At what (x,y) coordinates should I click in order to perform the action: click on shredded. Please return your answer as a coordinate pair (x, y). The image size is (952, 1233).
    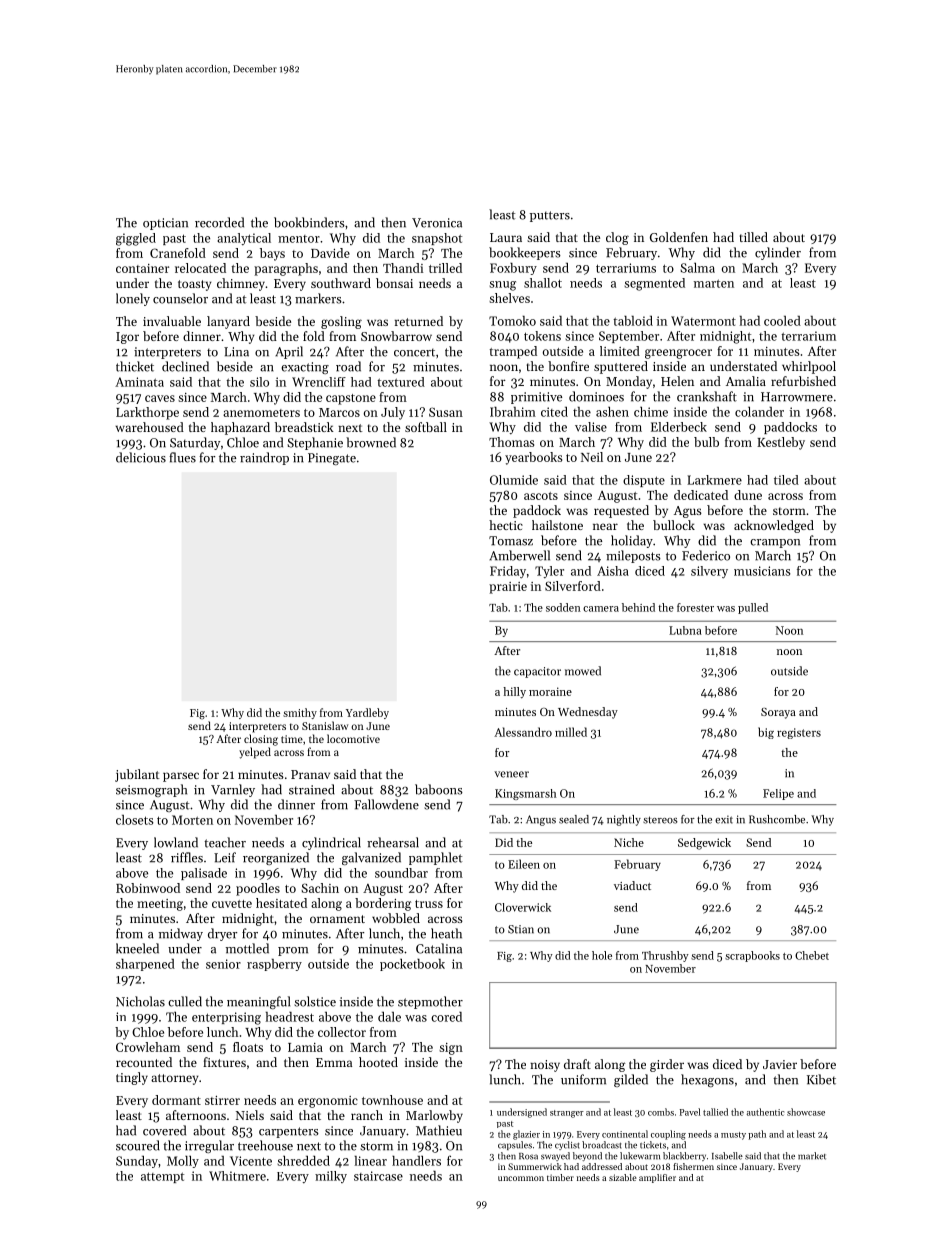
    Looking at the image, I should click on (303, 1161).
